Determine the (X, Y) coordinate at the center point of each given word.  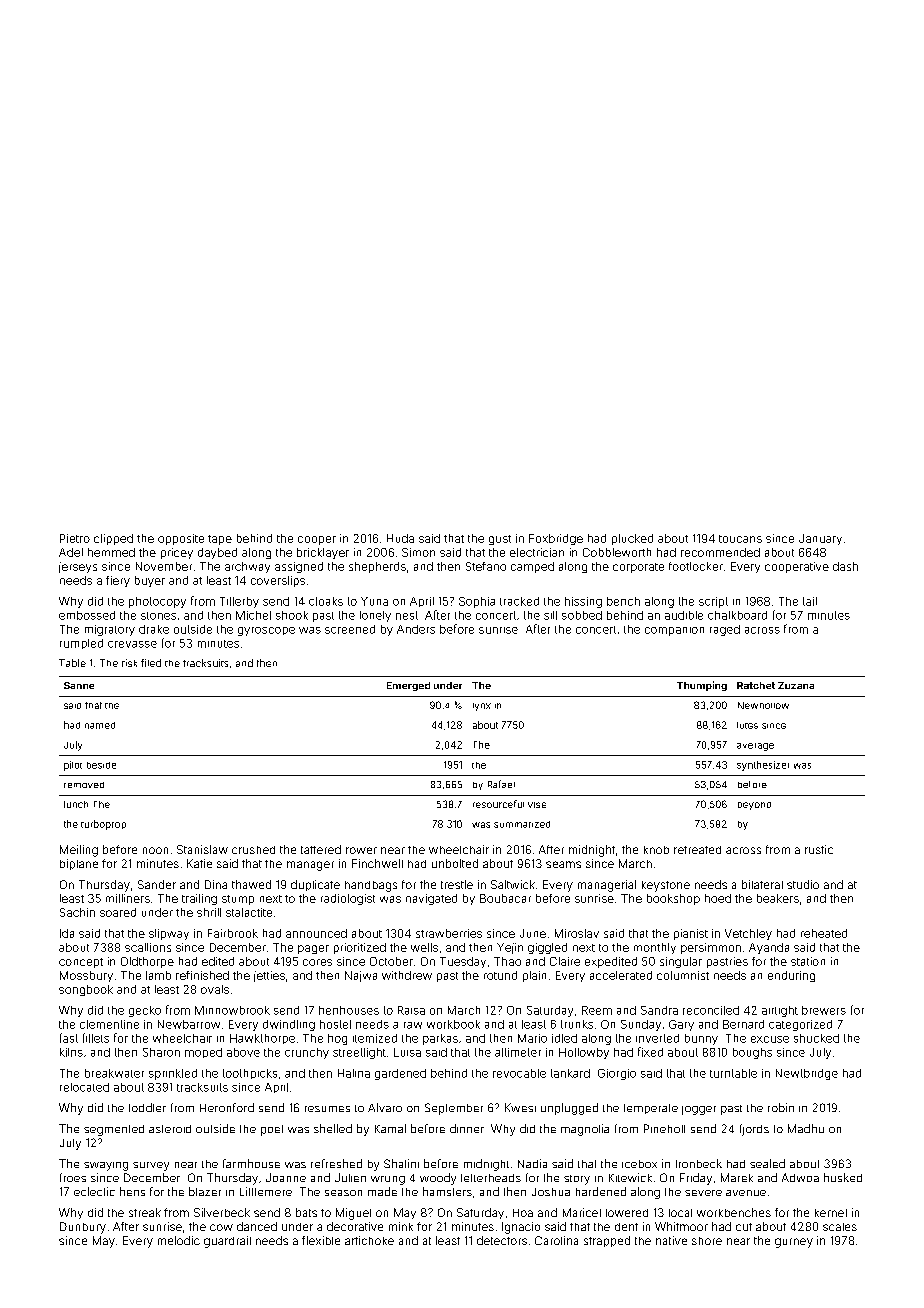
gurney (794, 1243)
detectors (502, 1240)
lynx (482, 707)
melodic (179, 1240)
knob (656, 850)
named (100, 725)
